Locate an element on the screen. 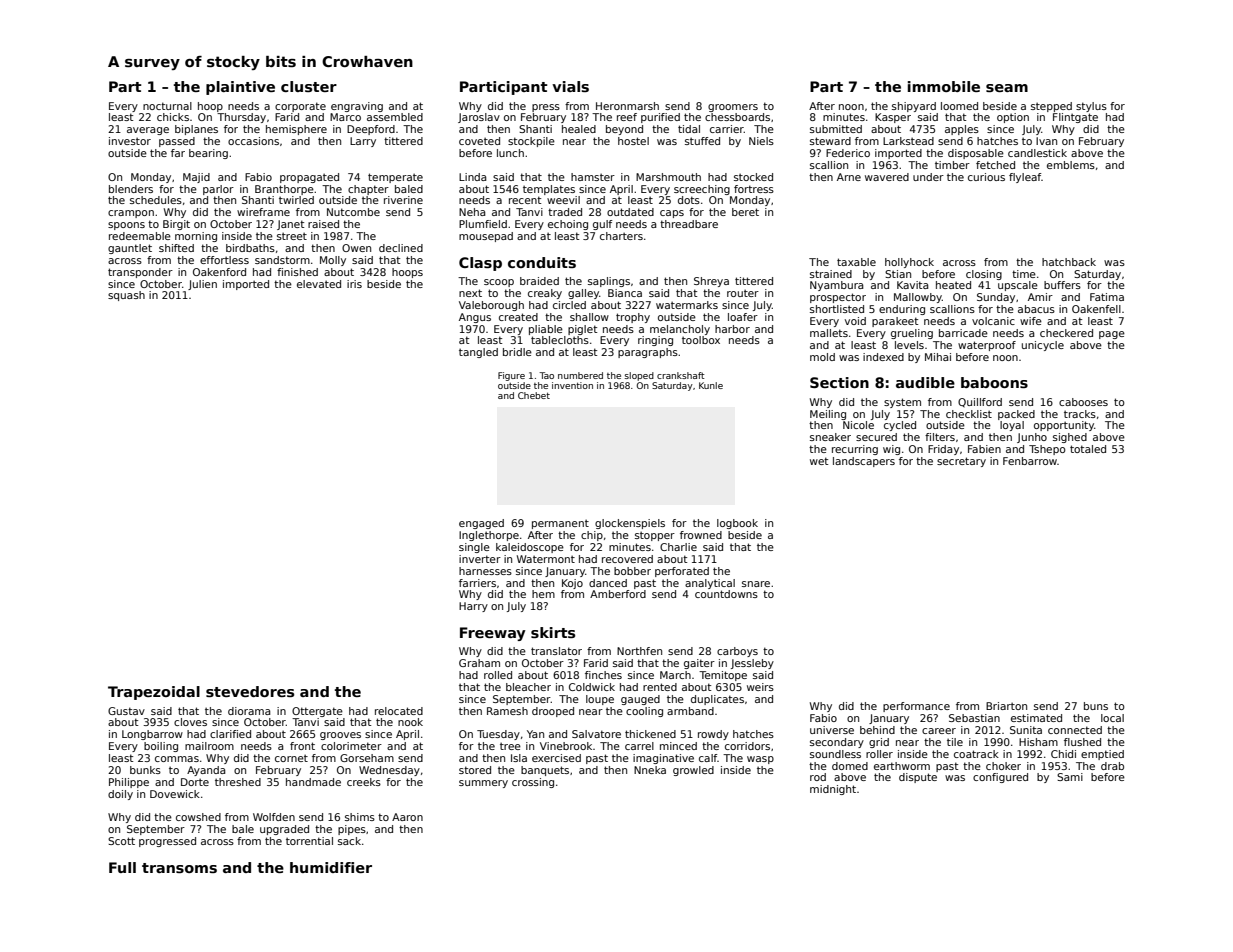 Image resolution: width=1233 pixels, height=952 pixels. grooves is located at coordinates (340, 736).
